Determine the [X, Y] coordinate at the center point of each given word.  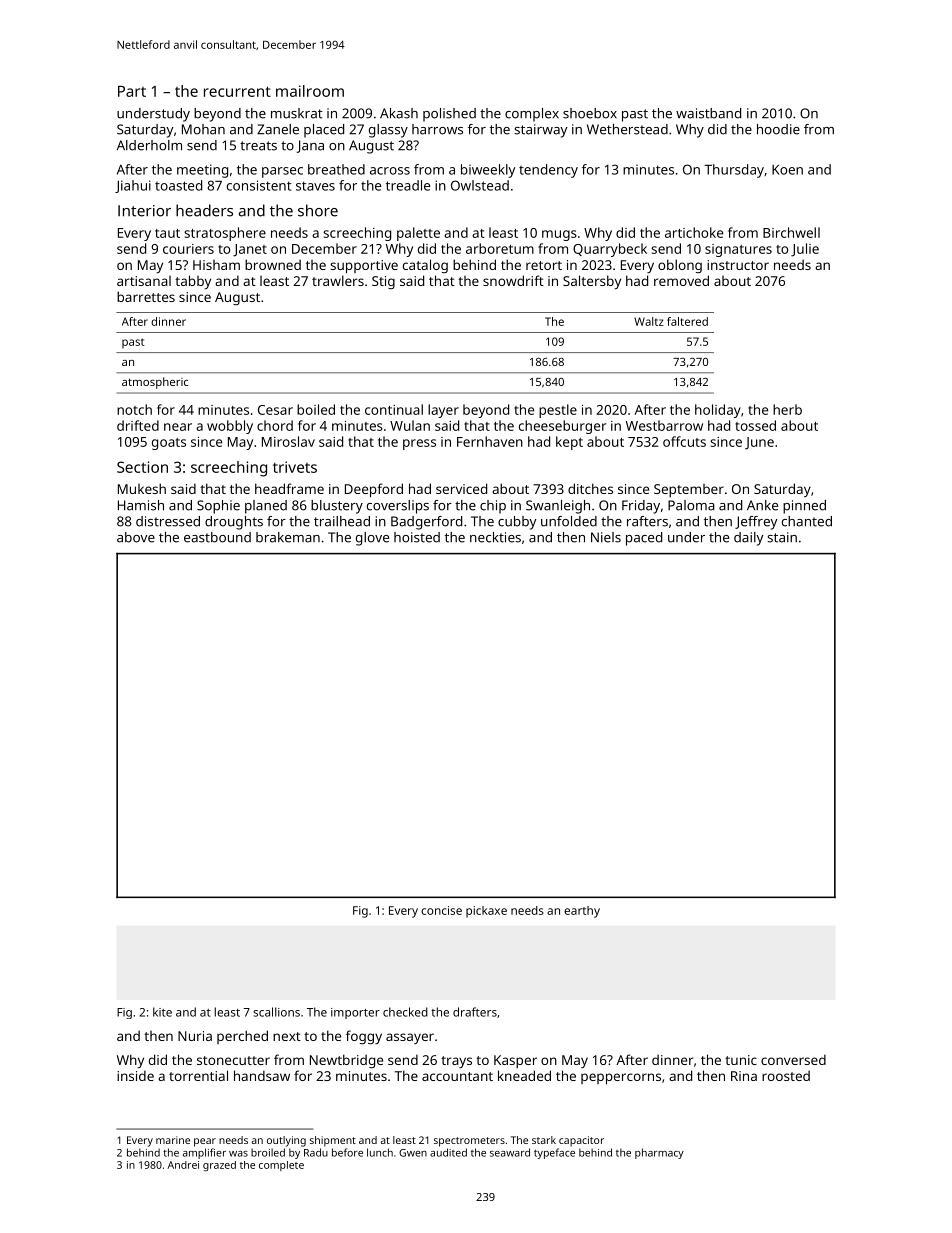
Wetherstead [627, 129]
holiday [718, 411]
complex [532, 115]
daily [748, 539]
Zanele [278, 129]
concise [441, 910]
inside [135, 1075]
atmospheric [155, 383]
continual [394, 409]
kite [162, 1012]
